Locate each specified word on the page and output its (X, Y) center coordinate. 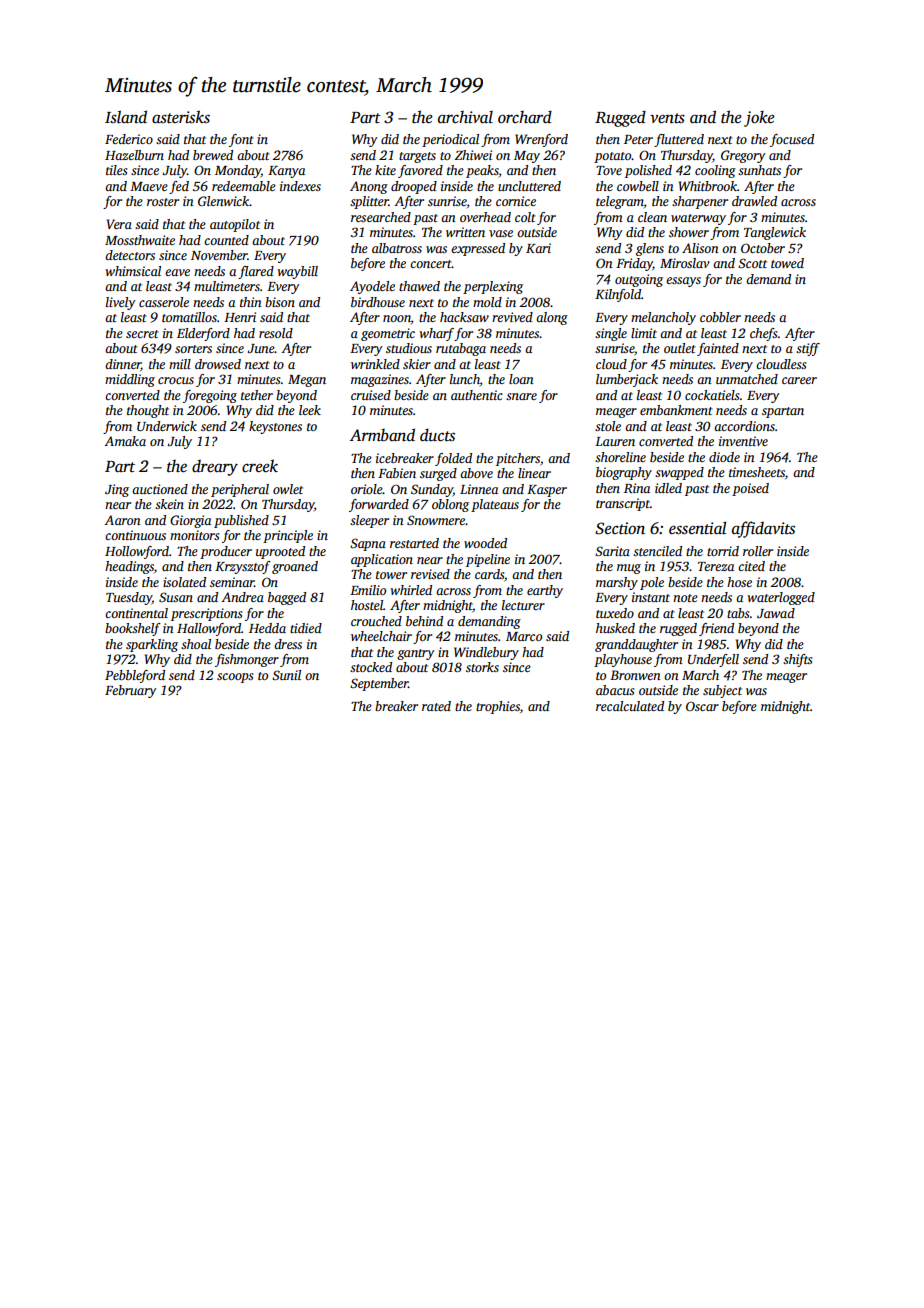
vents (667, 118)
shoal (196, 644)
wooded (485, 543)
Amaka (125, 441)
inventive (743, 441)
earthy (545, 591)
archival (465, 117)
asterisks (181, 117)
